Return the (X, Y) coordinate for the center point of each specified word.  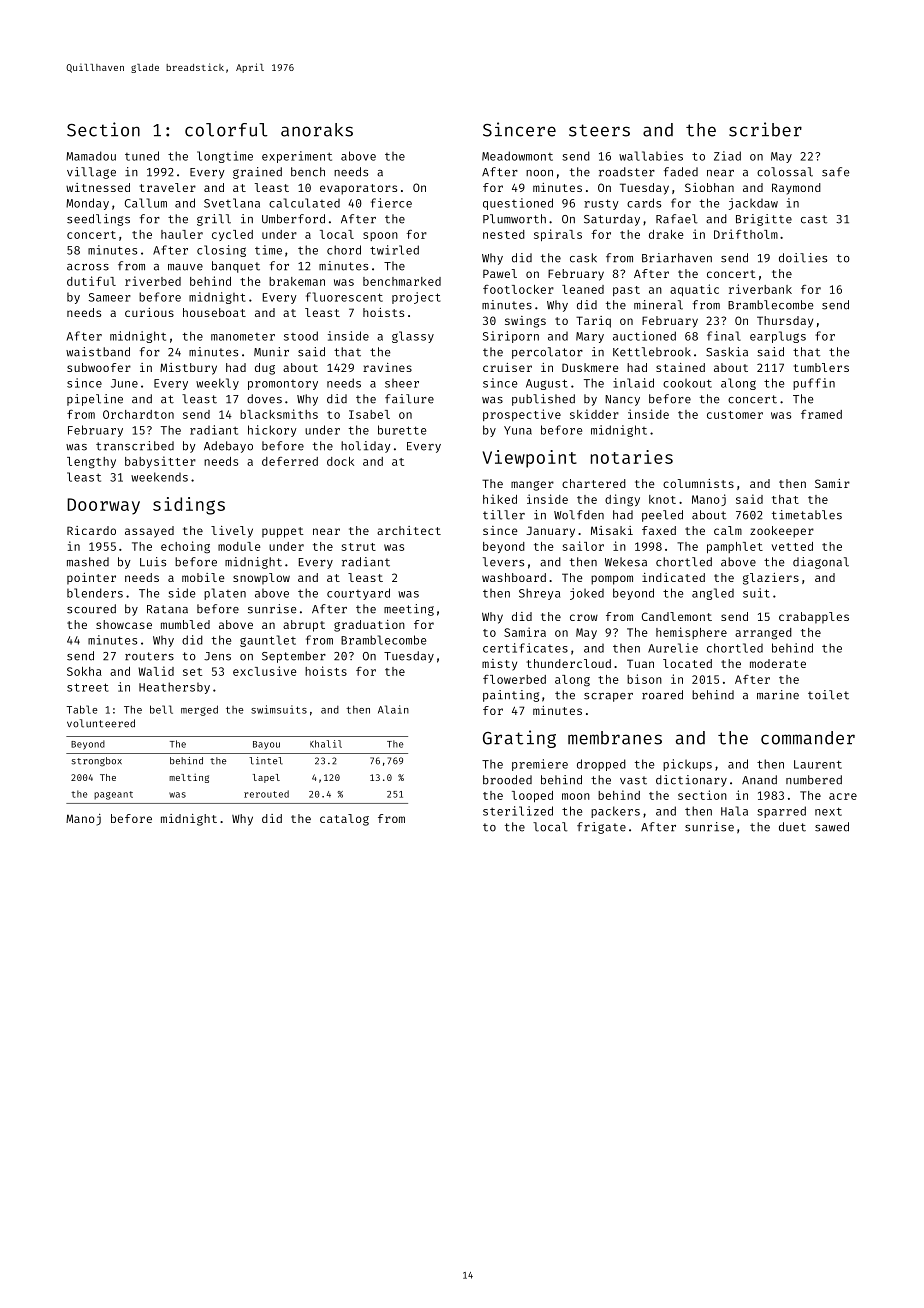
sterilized (518, 811)
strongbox (97, 762)
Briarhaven (677, 258)
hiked (500, 499)
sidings (189, 506)
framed (821, 414)
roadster (627, 172)
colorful (226, 130)
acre (843, 796)
